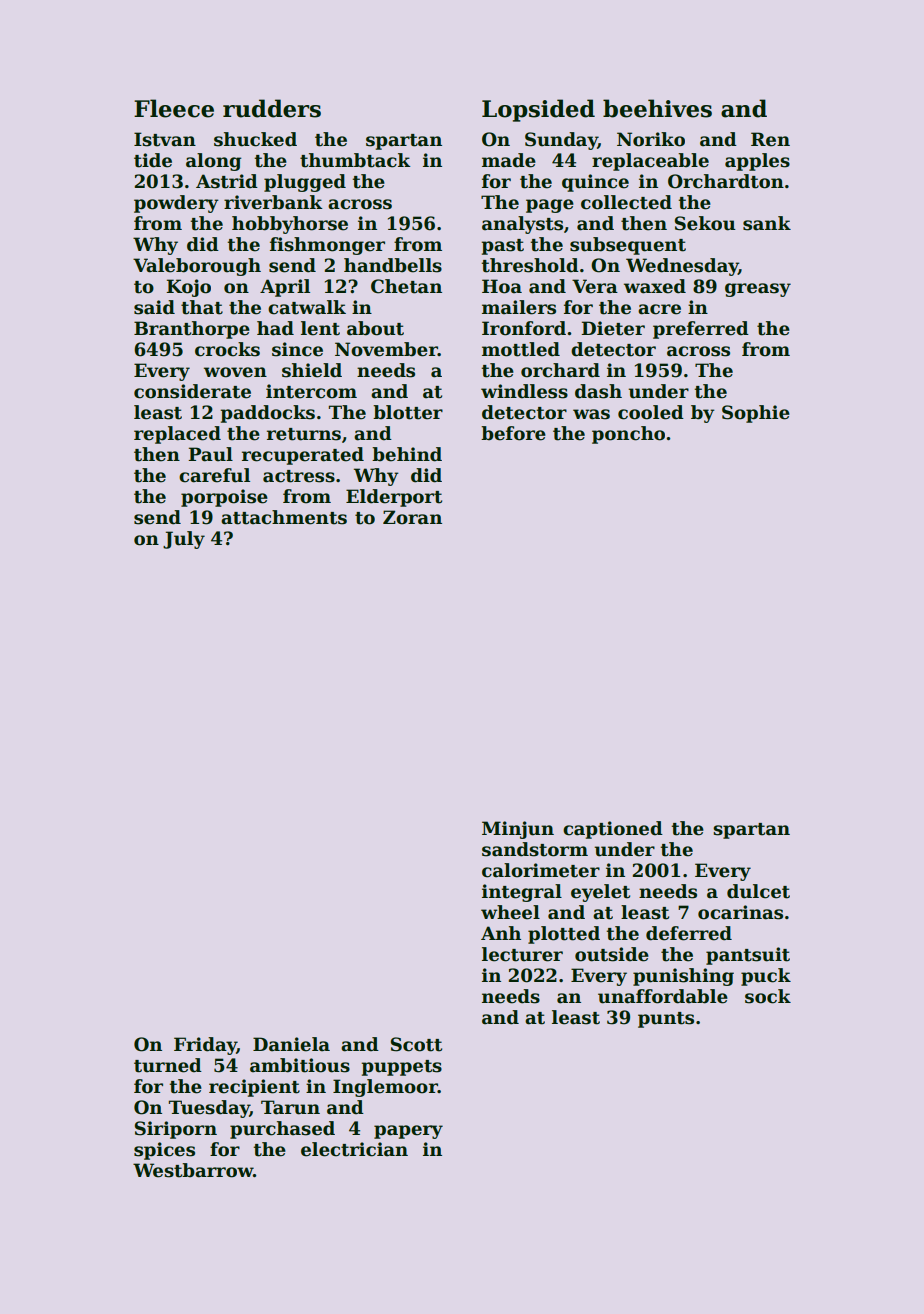  Describe the element at coordinates (412, 517) in the page. I see `Zoran` at that location.
